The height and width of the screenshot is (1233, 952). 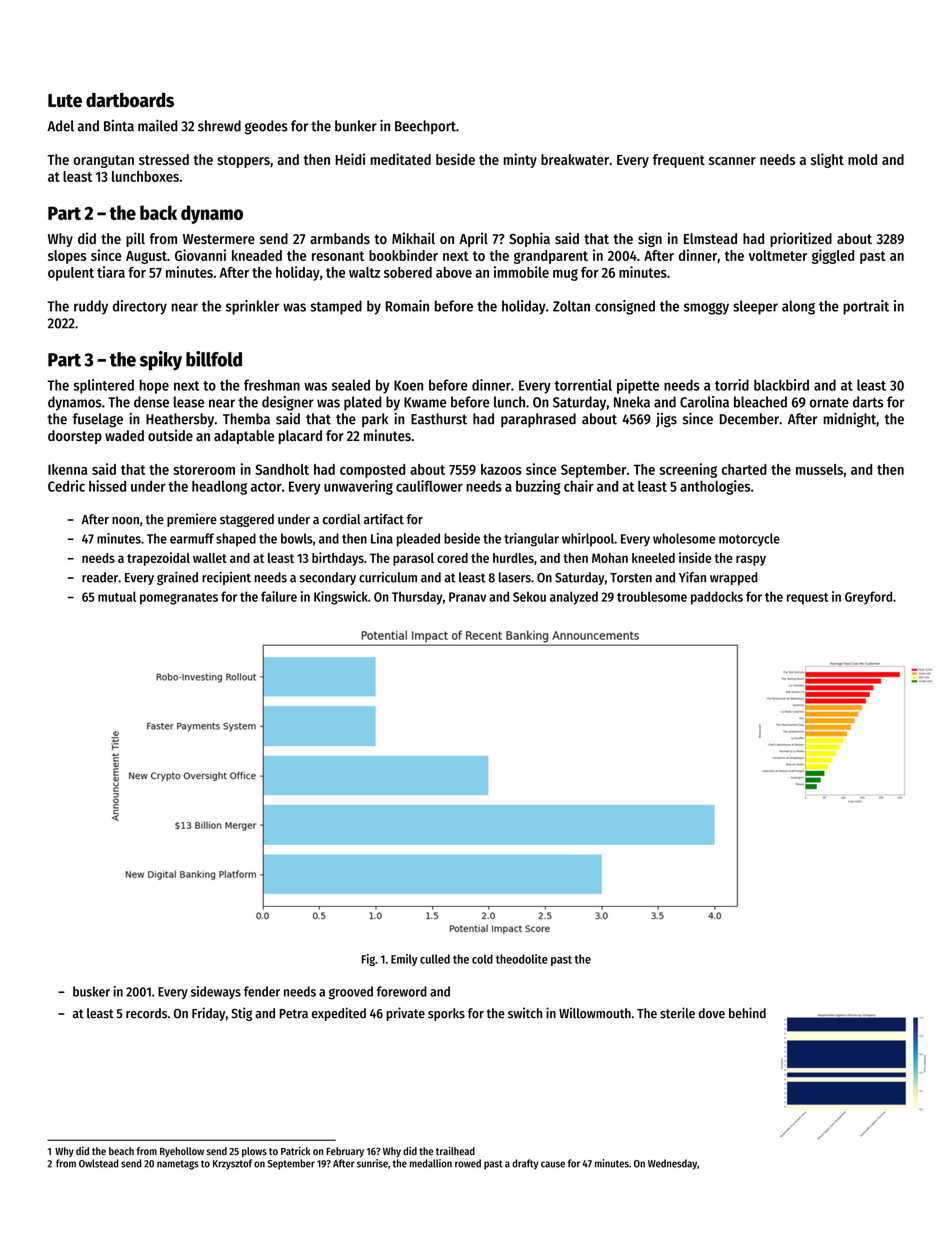 What do you see at coordinates (266, 127) in the screenshot?
I see `geodes` at bounding box center [266, 127].
